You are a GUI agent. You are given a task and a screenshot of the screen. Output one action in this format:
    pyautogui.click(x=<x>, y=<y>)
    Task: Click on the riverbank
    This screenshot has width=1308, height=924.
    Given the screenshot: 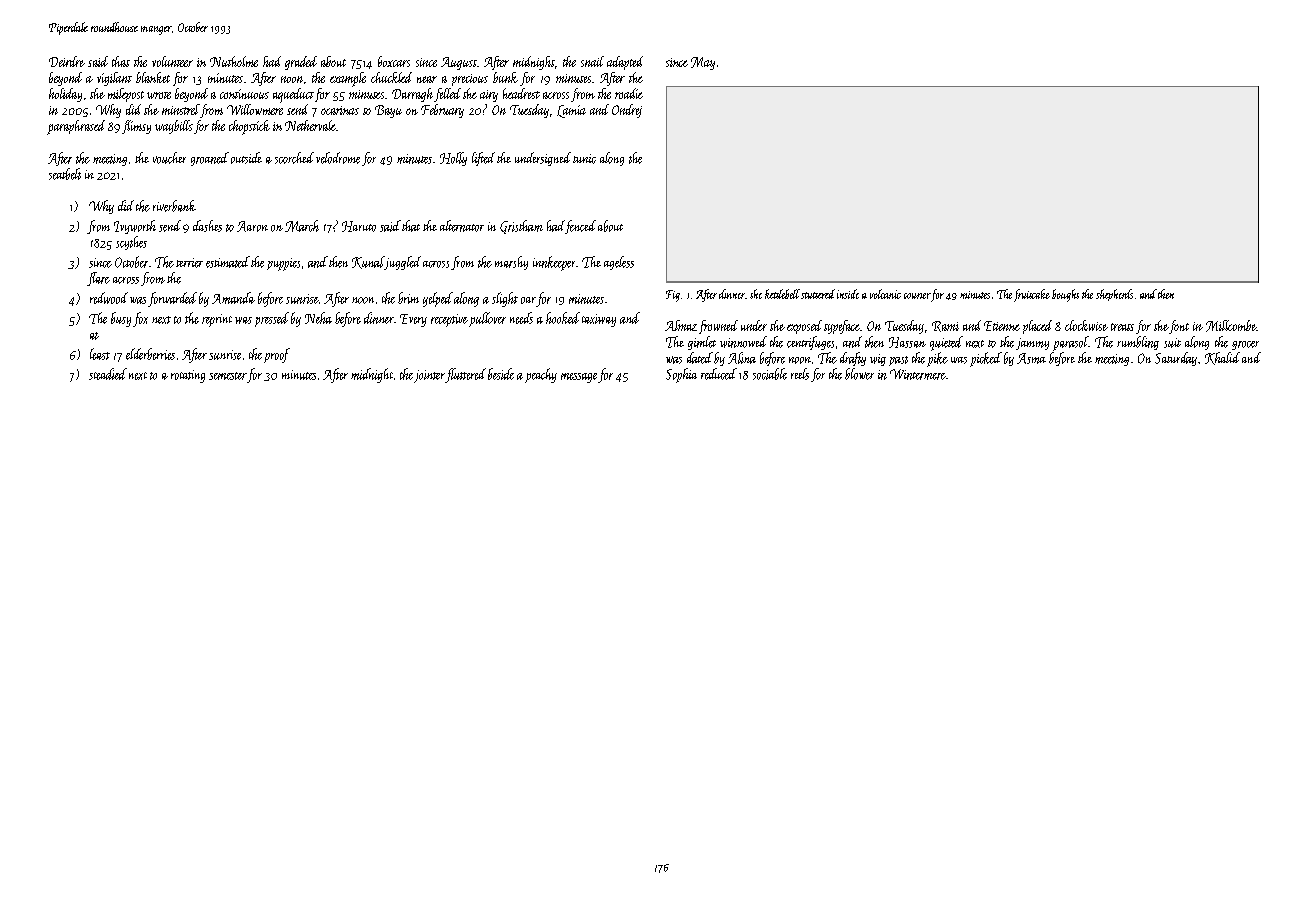 What is the action you would take?
    pyautogui.click(x=174, y=206)
